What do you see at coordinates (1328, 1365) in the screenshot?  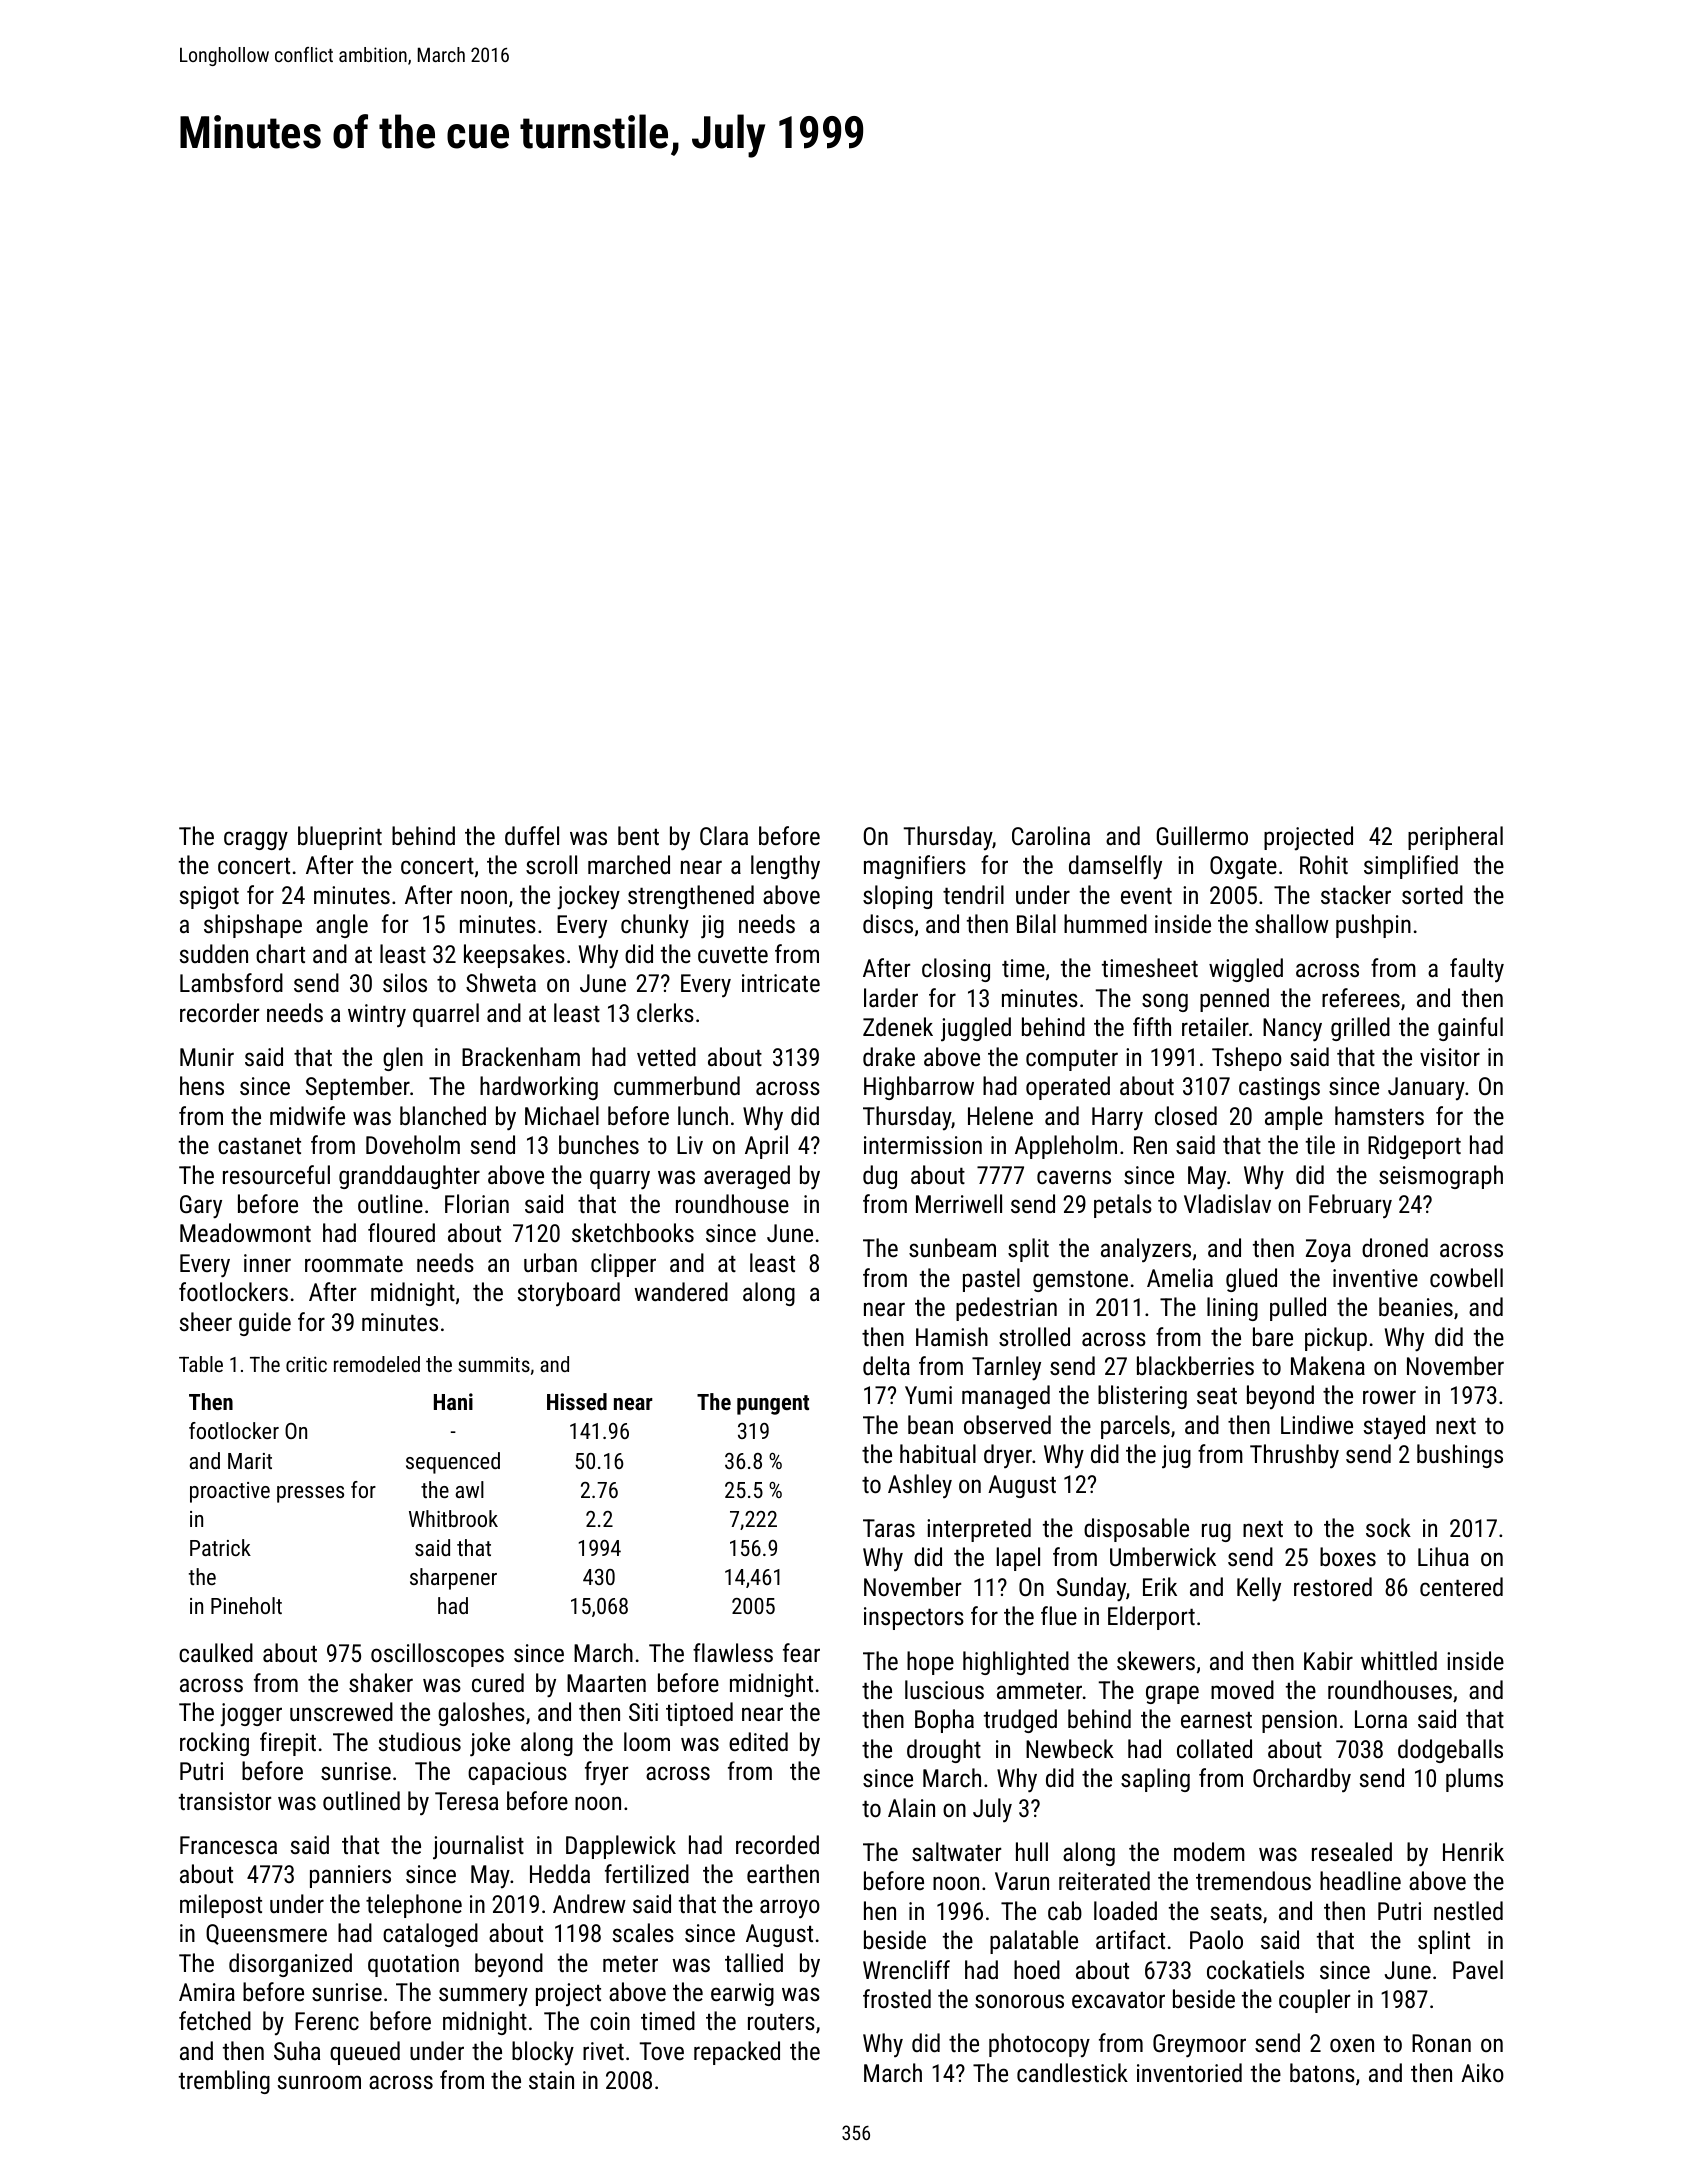 I see `Makena` at bounding box center [1328, 1365].
